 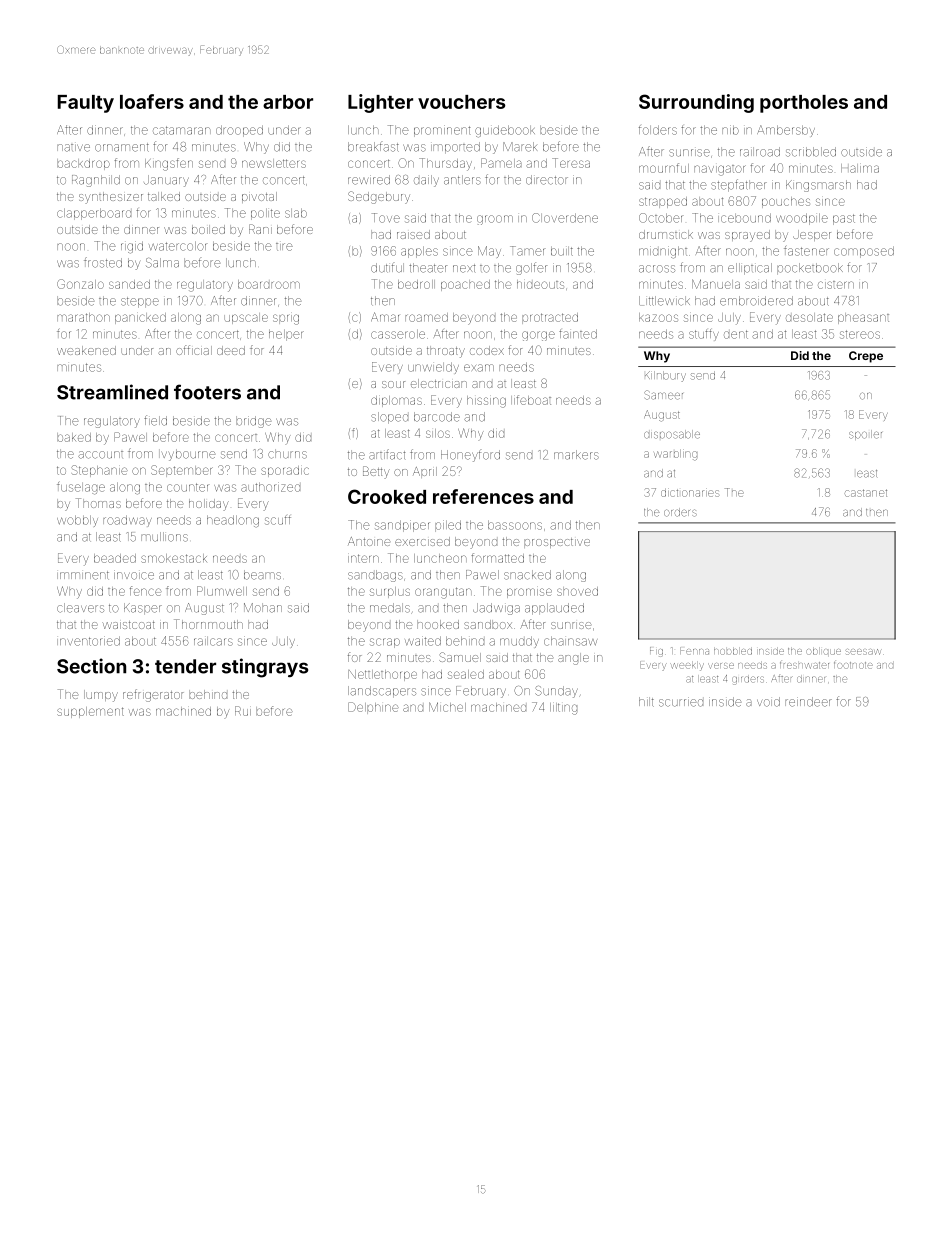 I want to click on slab, so click(x=296, y=213).
